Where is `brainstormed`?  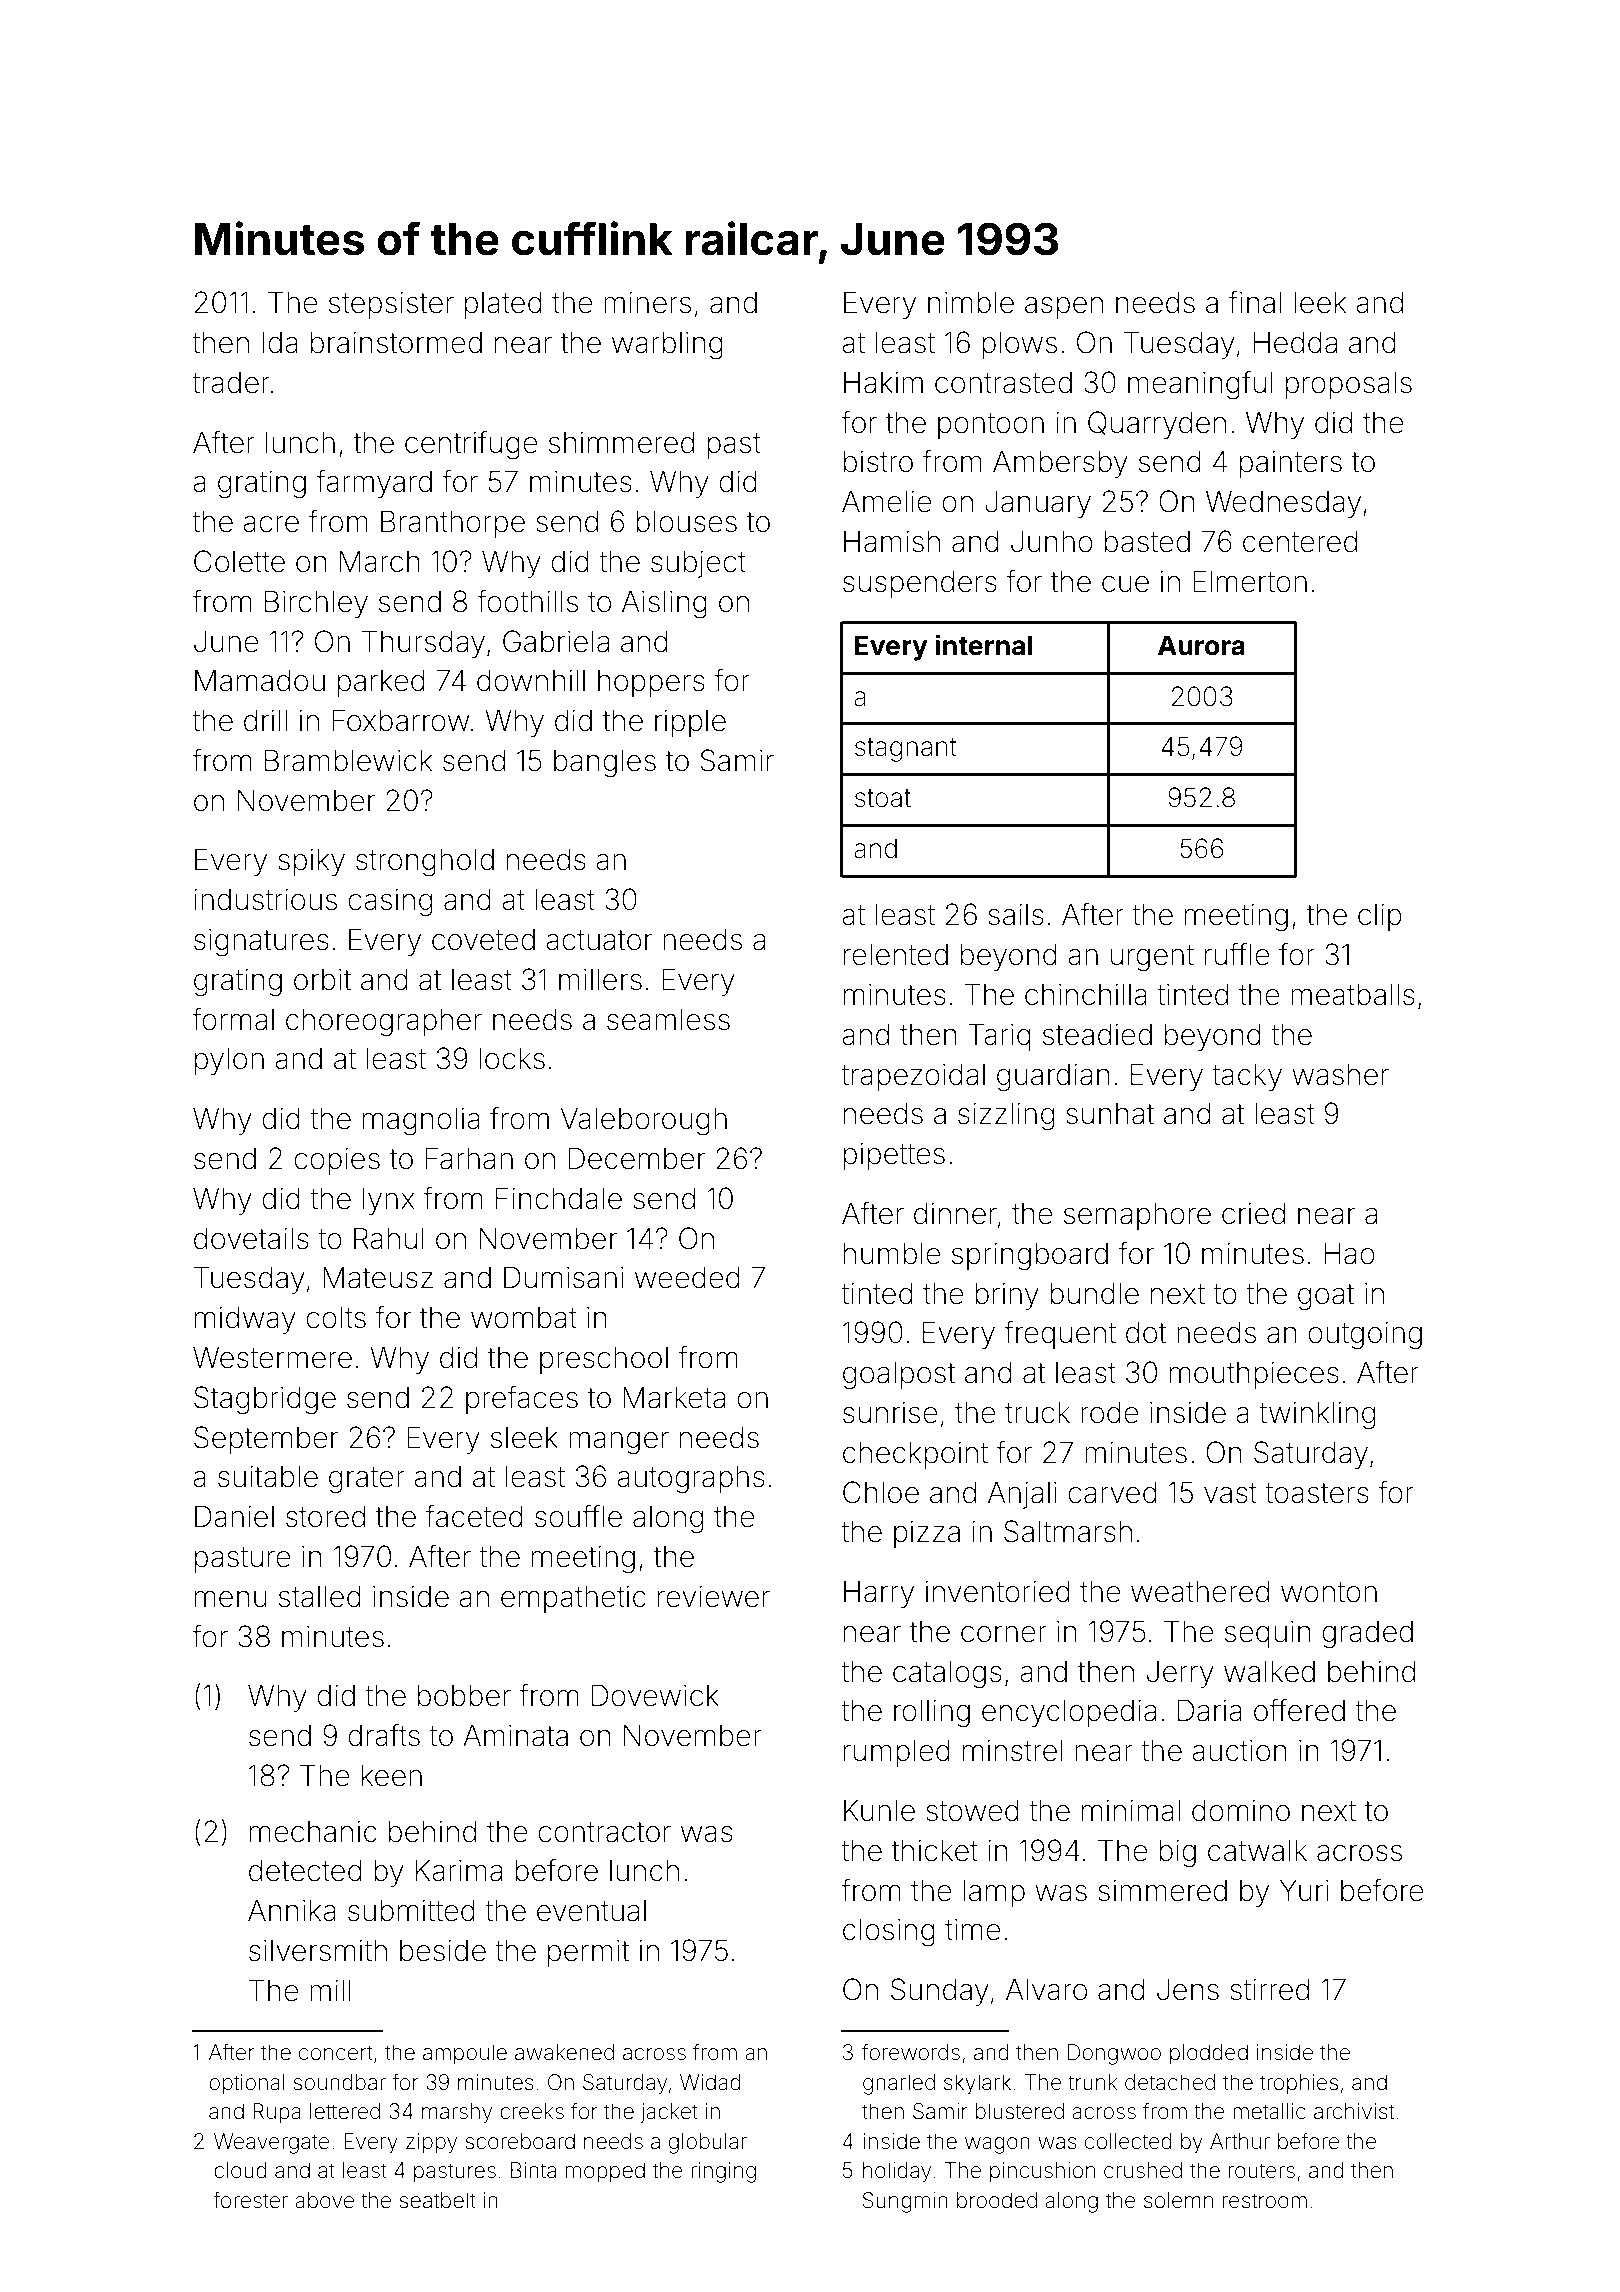 brainstormed is located at coordinates (396, 342).
